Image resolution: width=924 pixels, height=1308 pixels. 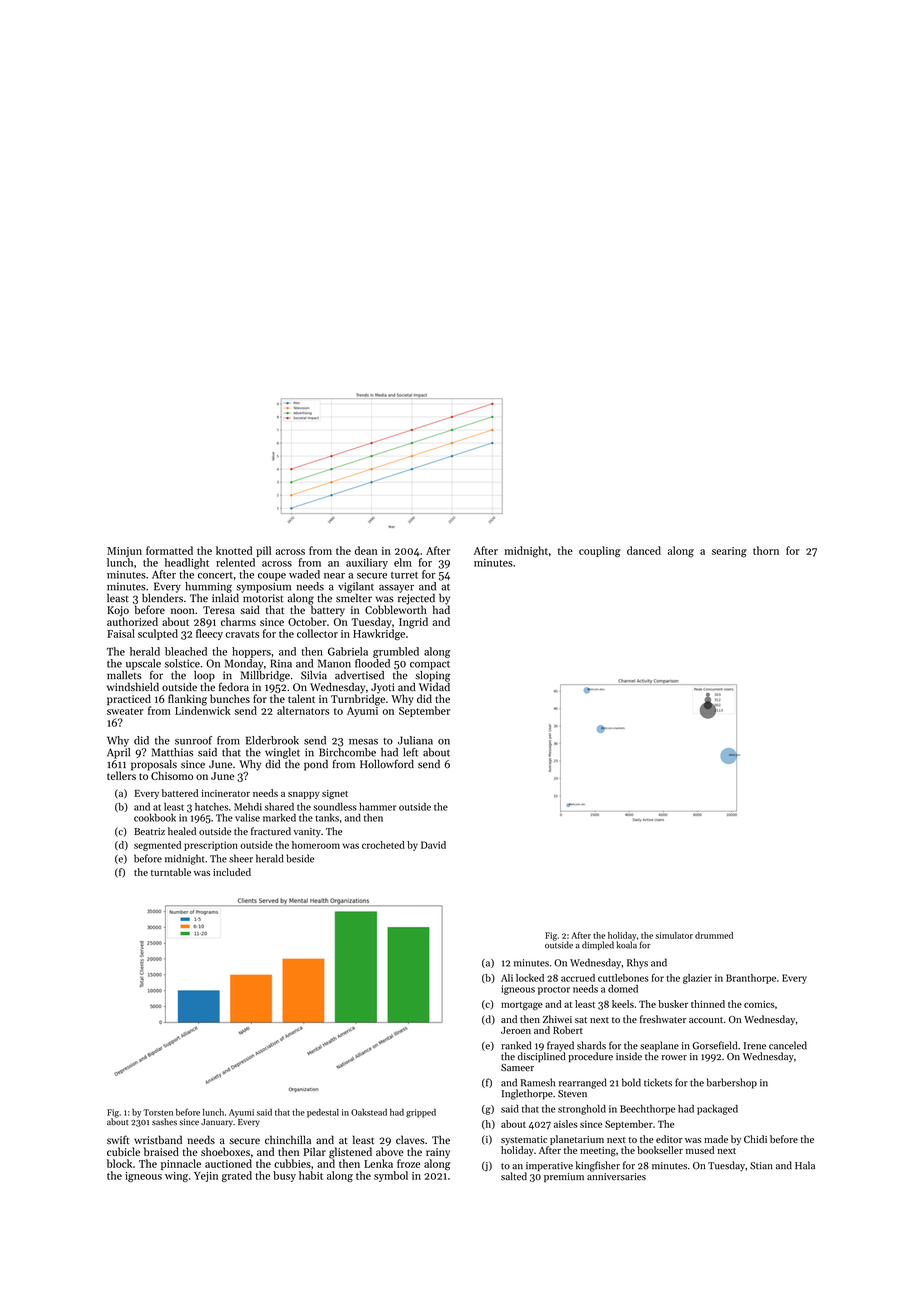 I want to click on beside, so click(x=300, y=858).
